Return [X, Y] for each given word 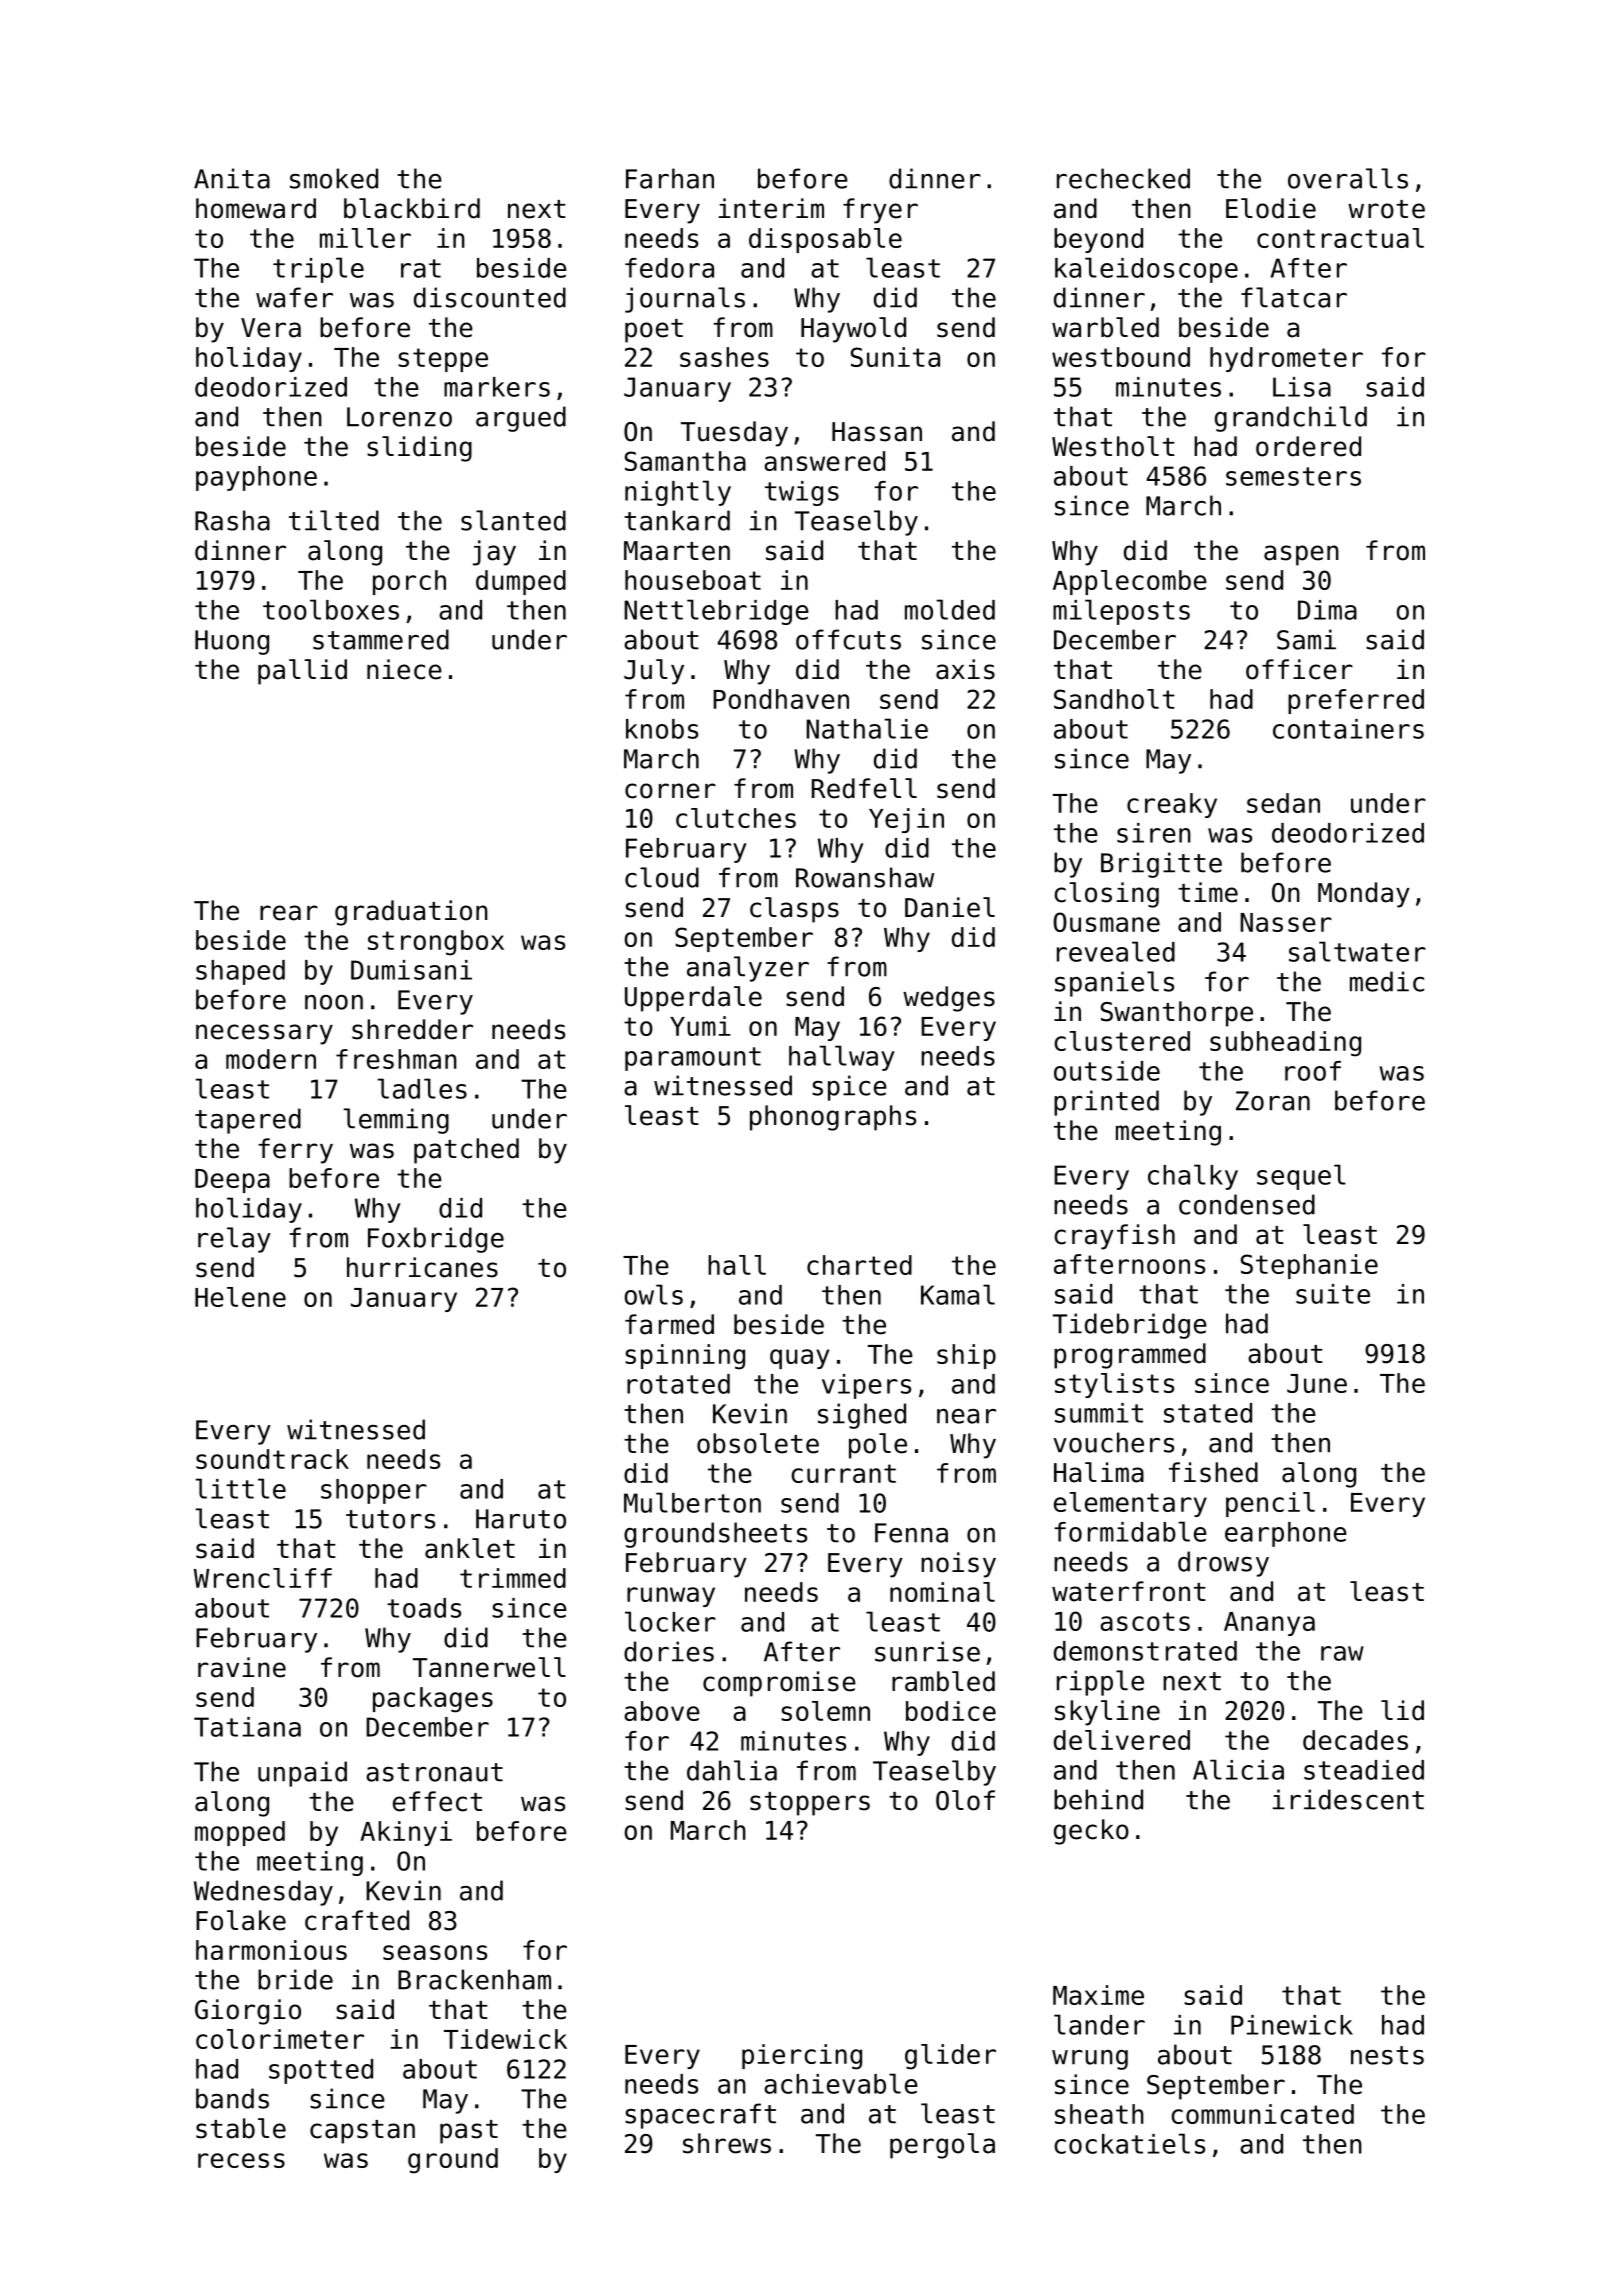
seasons [435, 1952]
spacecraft [700, 2116]
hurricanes [422, 1267]
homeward [256, 208]
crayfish [1114, 1237]
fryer [880, 211]
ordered [1308, 446]
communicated [1262, 2114]
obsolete [758, 1443]
